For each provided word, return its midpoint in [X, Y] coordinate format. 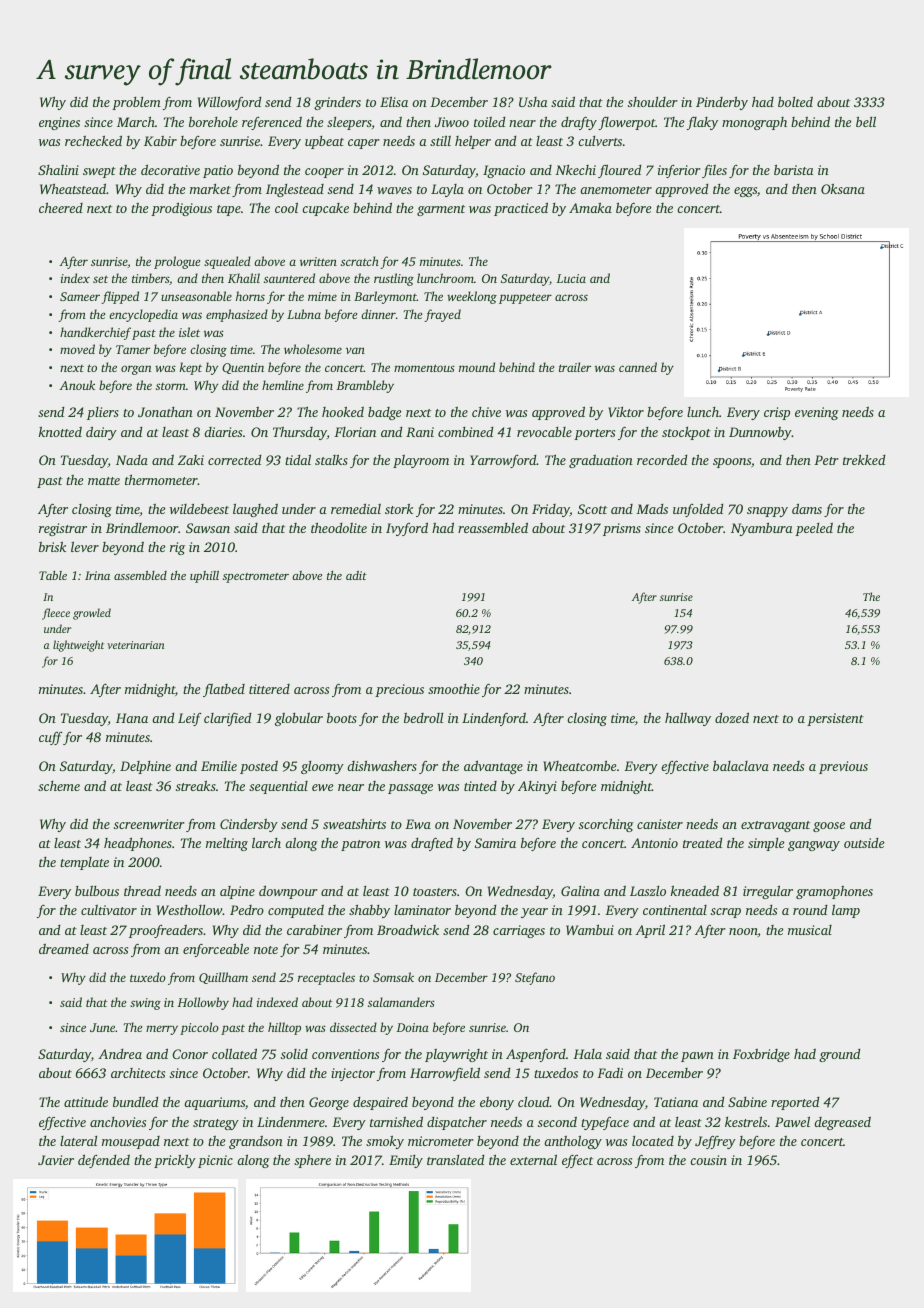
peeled [814, 529]
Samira [495, 843]
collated [234, 1053]
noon [743, 931]
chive [486, 412]
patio [218, 171]
